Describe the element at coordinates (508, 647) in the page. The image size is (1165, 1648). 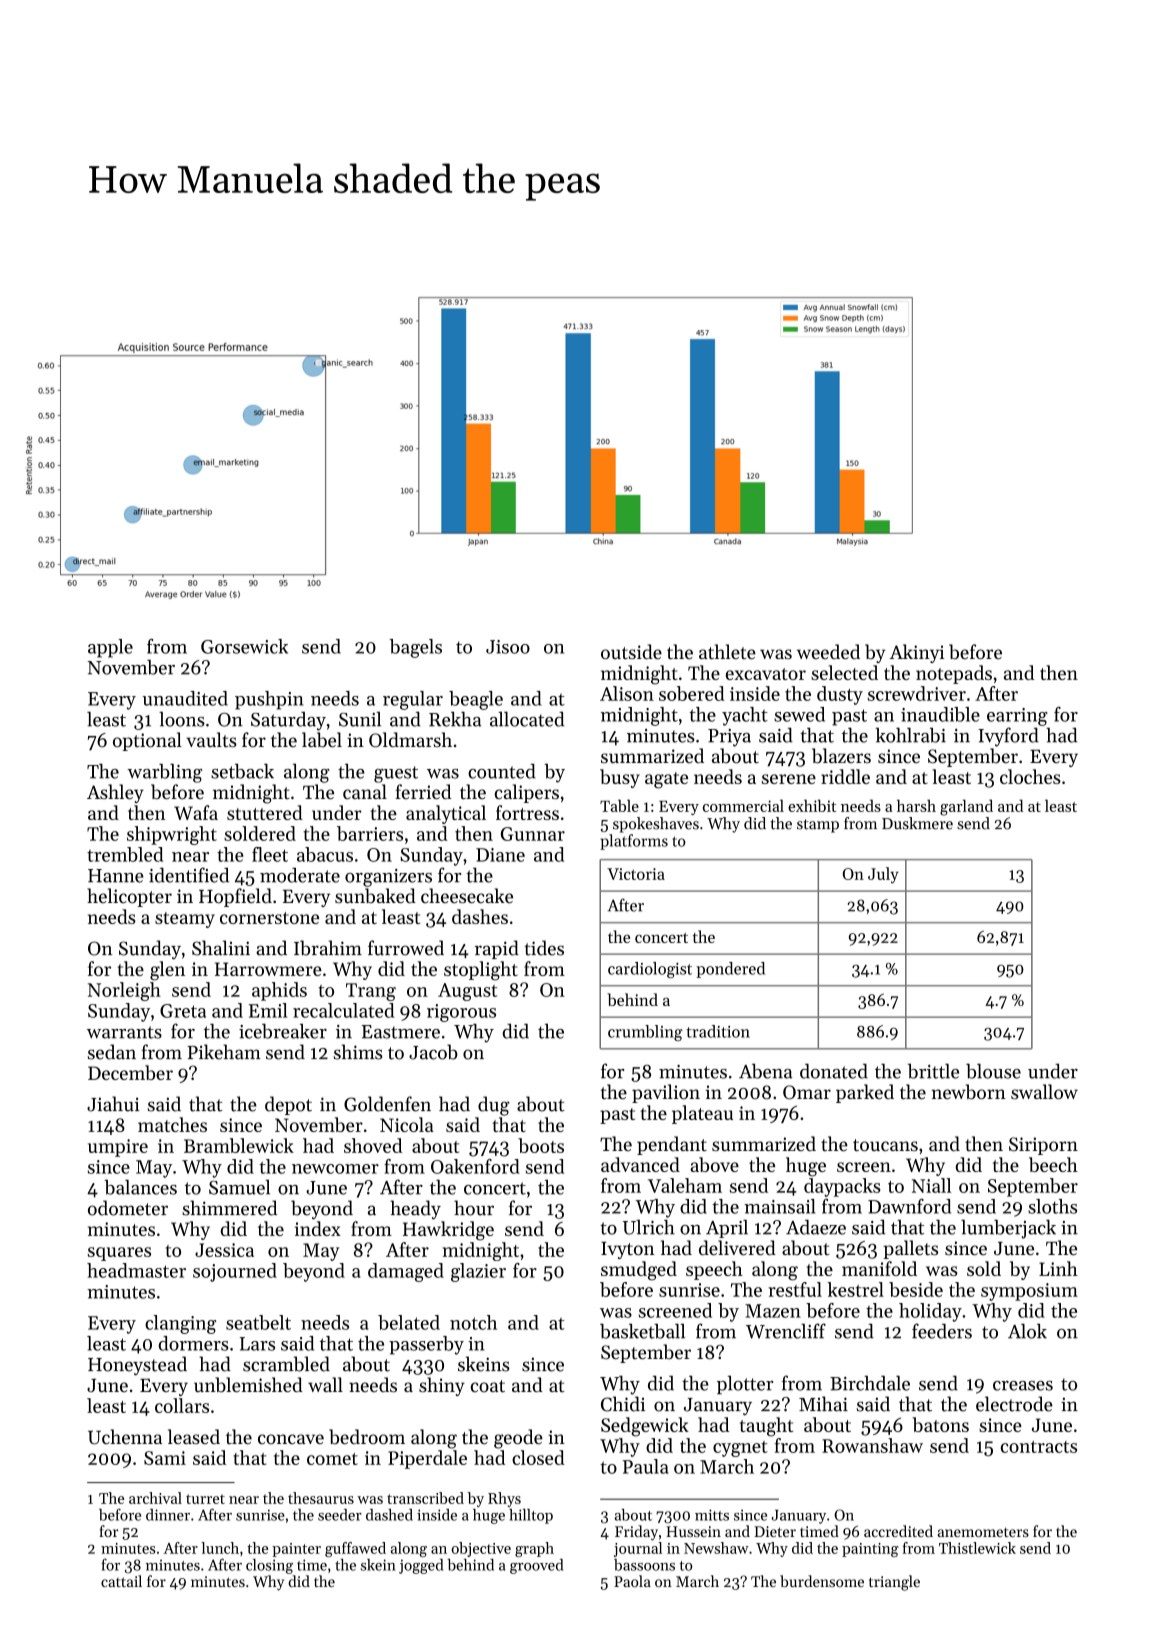
I see `Jisoo` at that location.
